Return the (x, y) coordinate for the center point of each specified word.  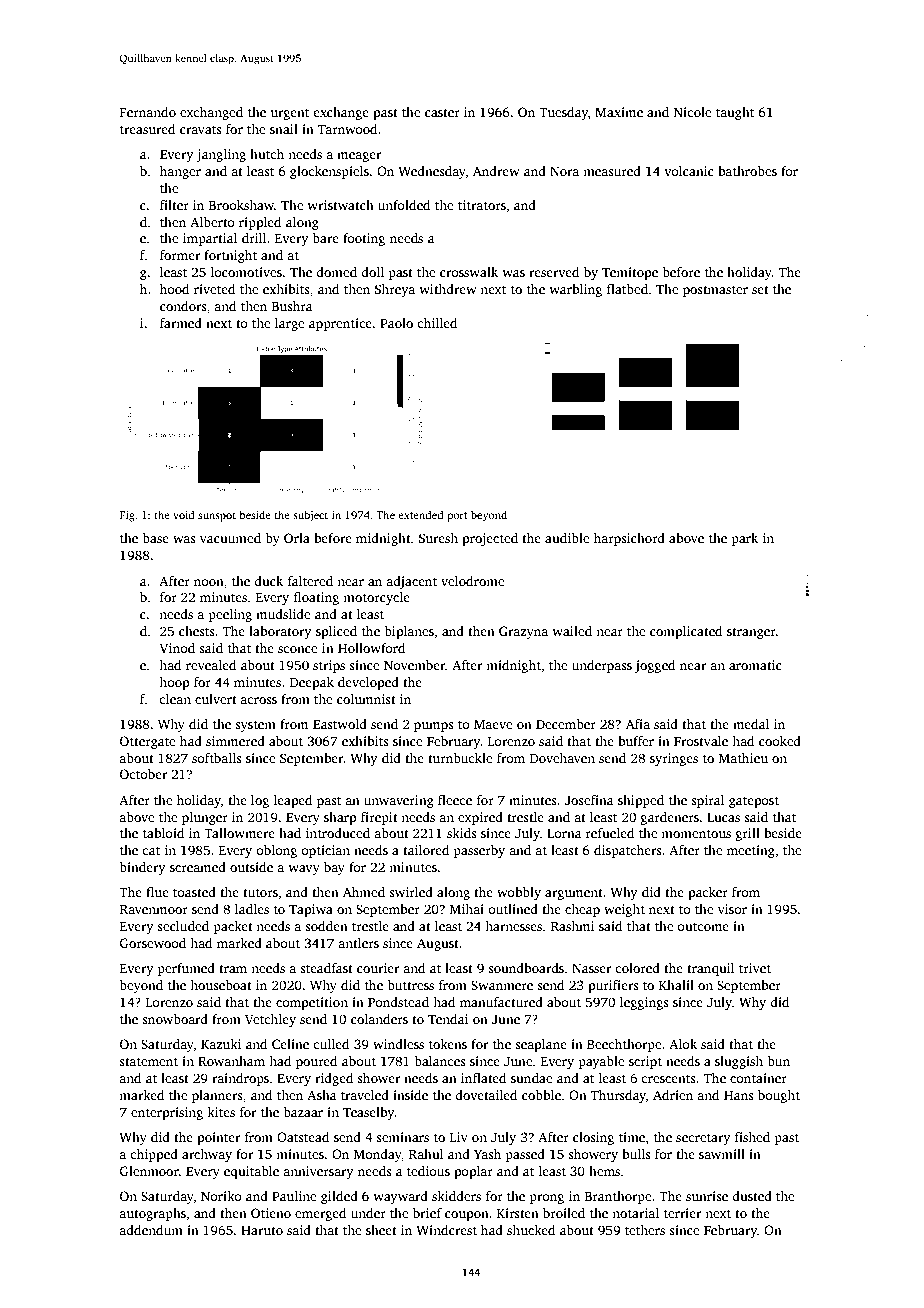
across (258, 700)
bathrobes (747, 171)
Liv (459, 1137)
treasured (147, 129)
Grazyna (523, 632)
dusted (752, 1196)
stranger (751, 633)
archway (207, 1155)
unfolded (404, 205)
